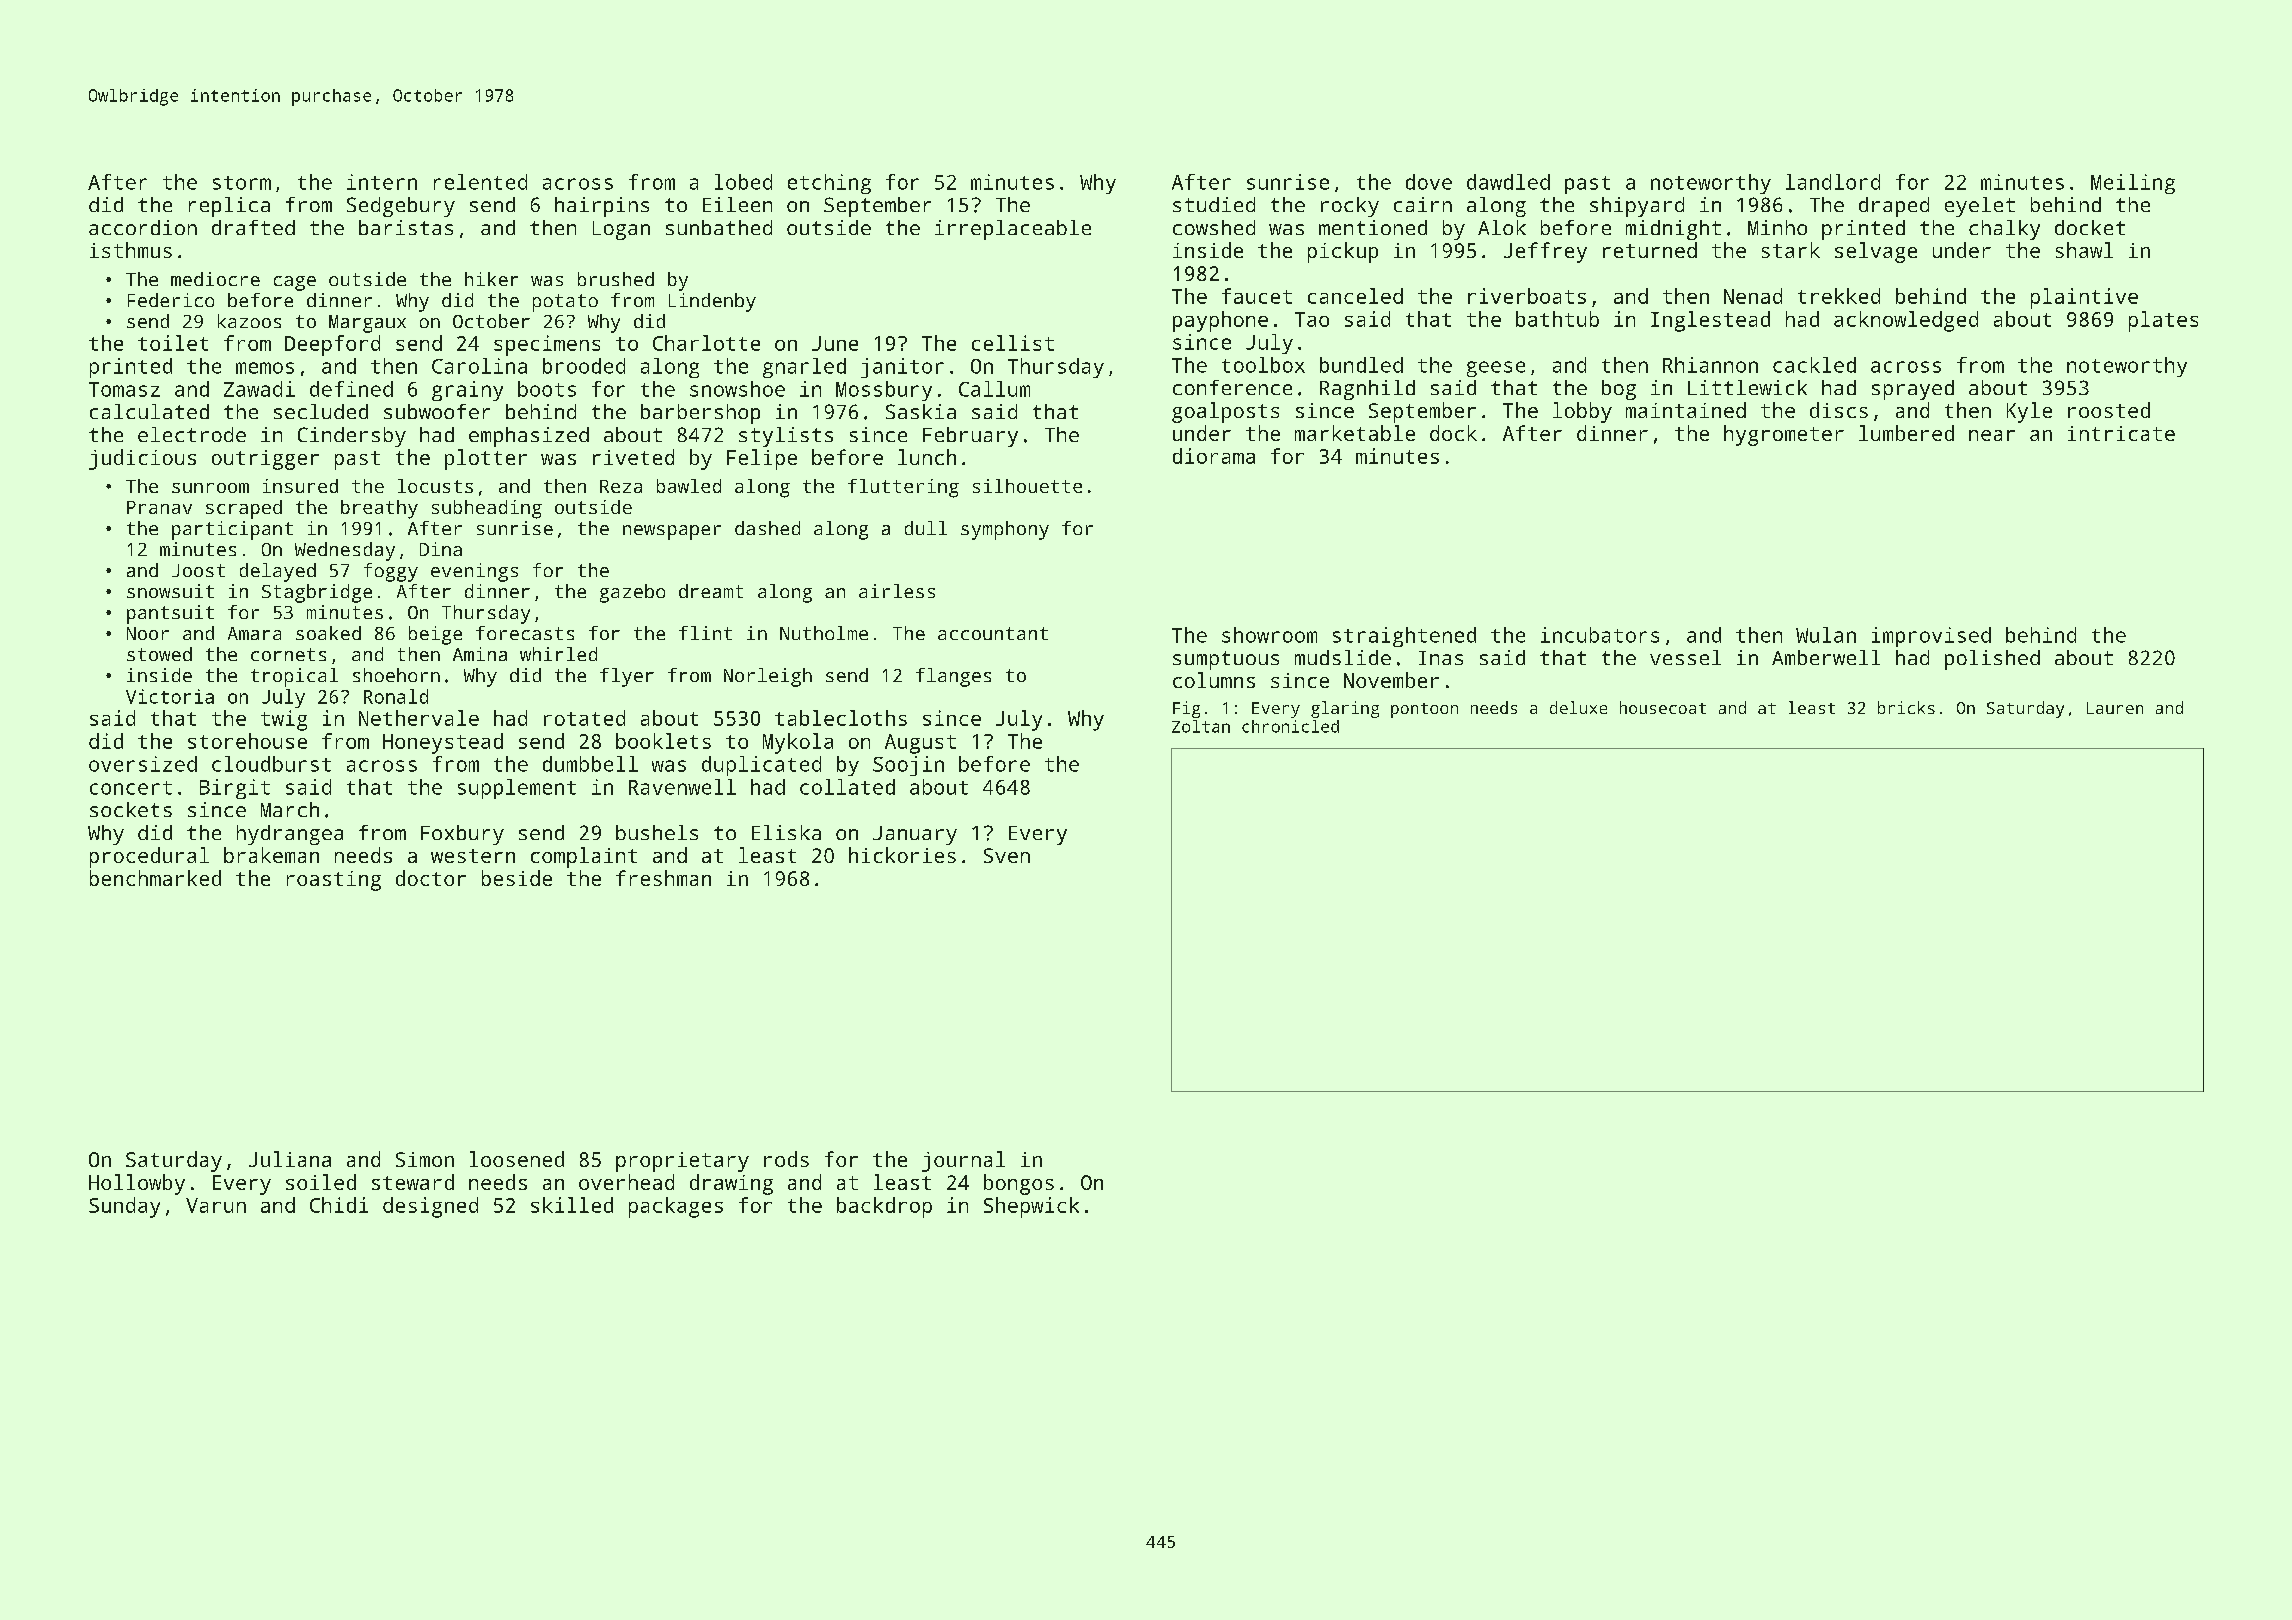 The width and height of the screenshot is (2292, 1620). Describe the element at coordinates (143, 227) in the screenshot. I see `accordion` at that location.
